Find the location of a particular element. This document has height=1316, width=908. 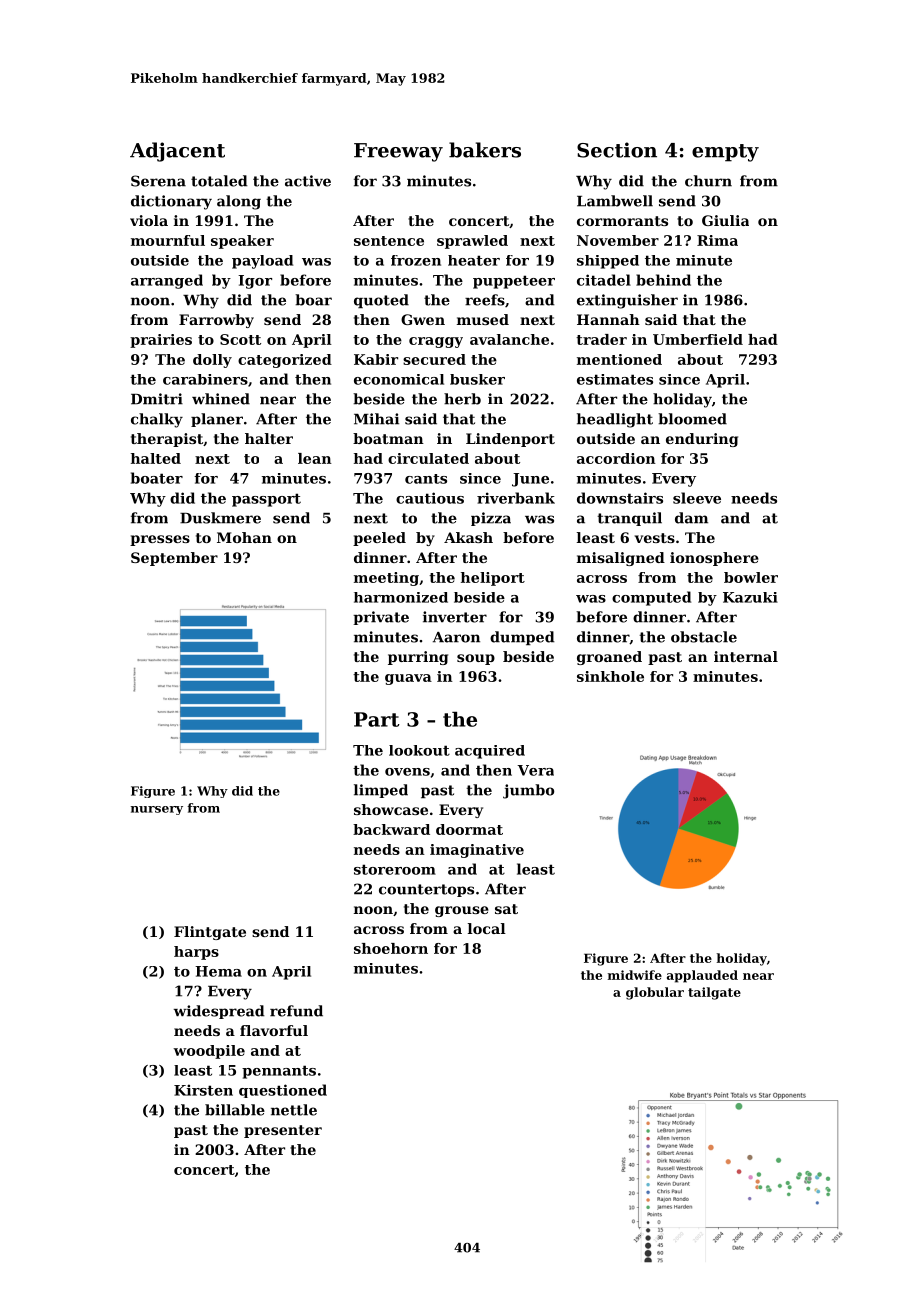

bloomed is located at coordinates (692, 419).
